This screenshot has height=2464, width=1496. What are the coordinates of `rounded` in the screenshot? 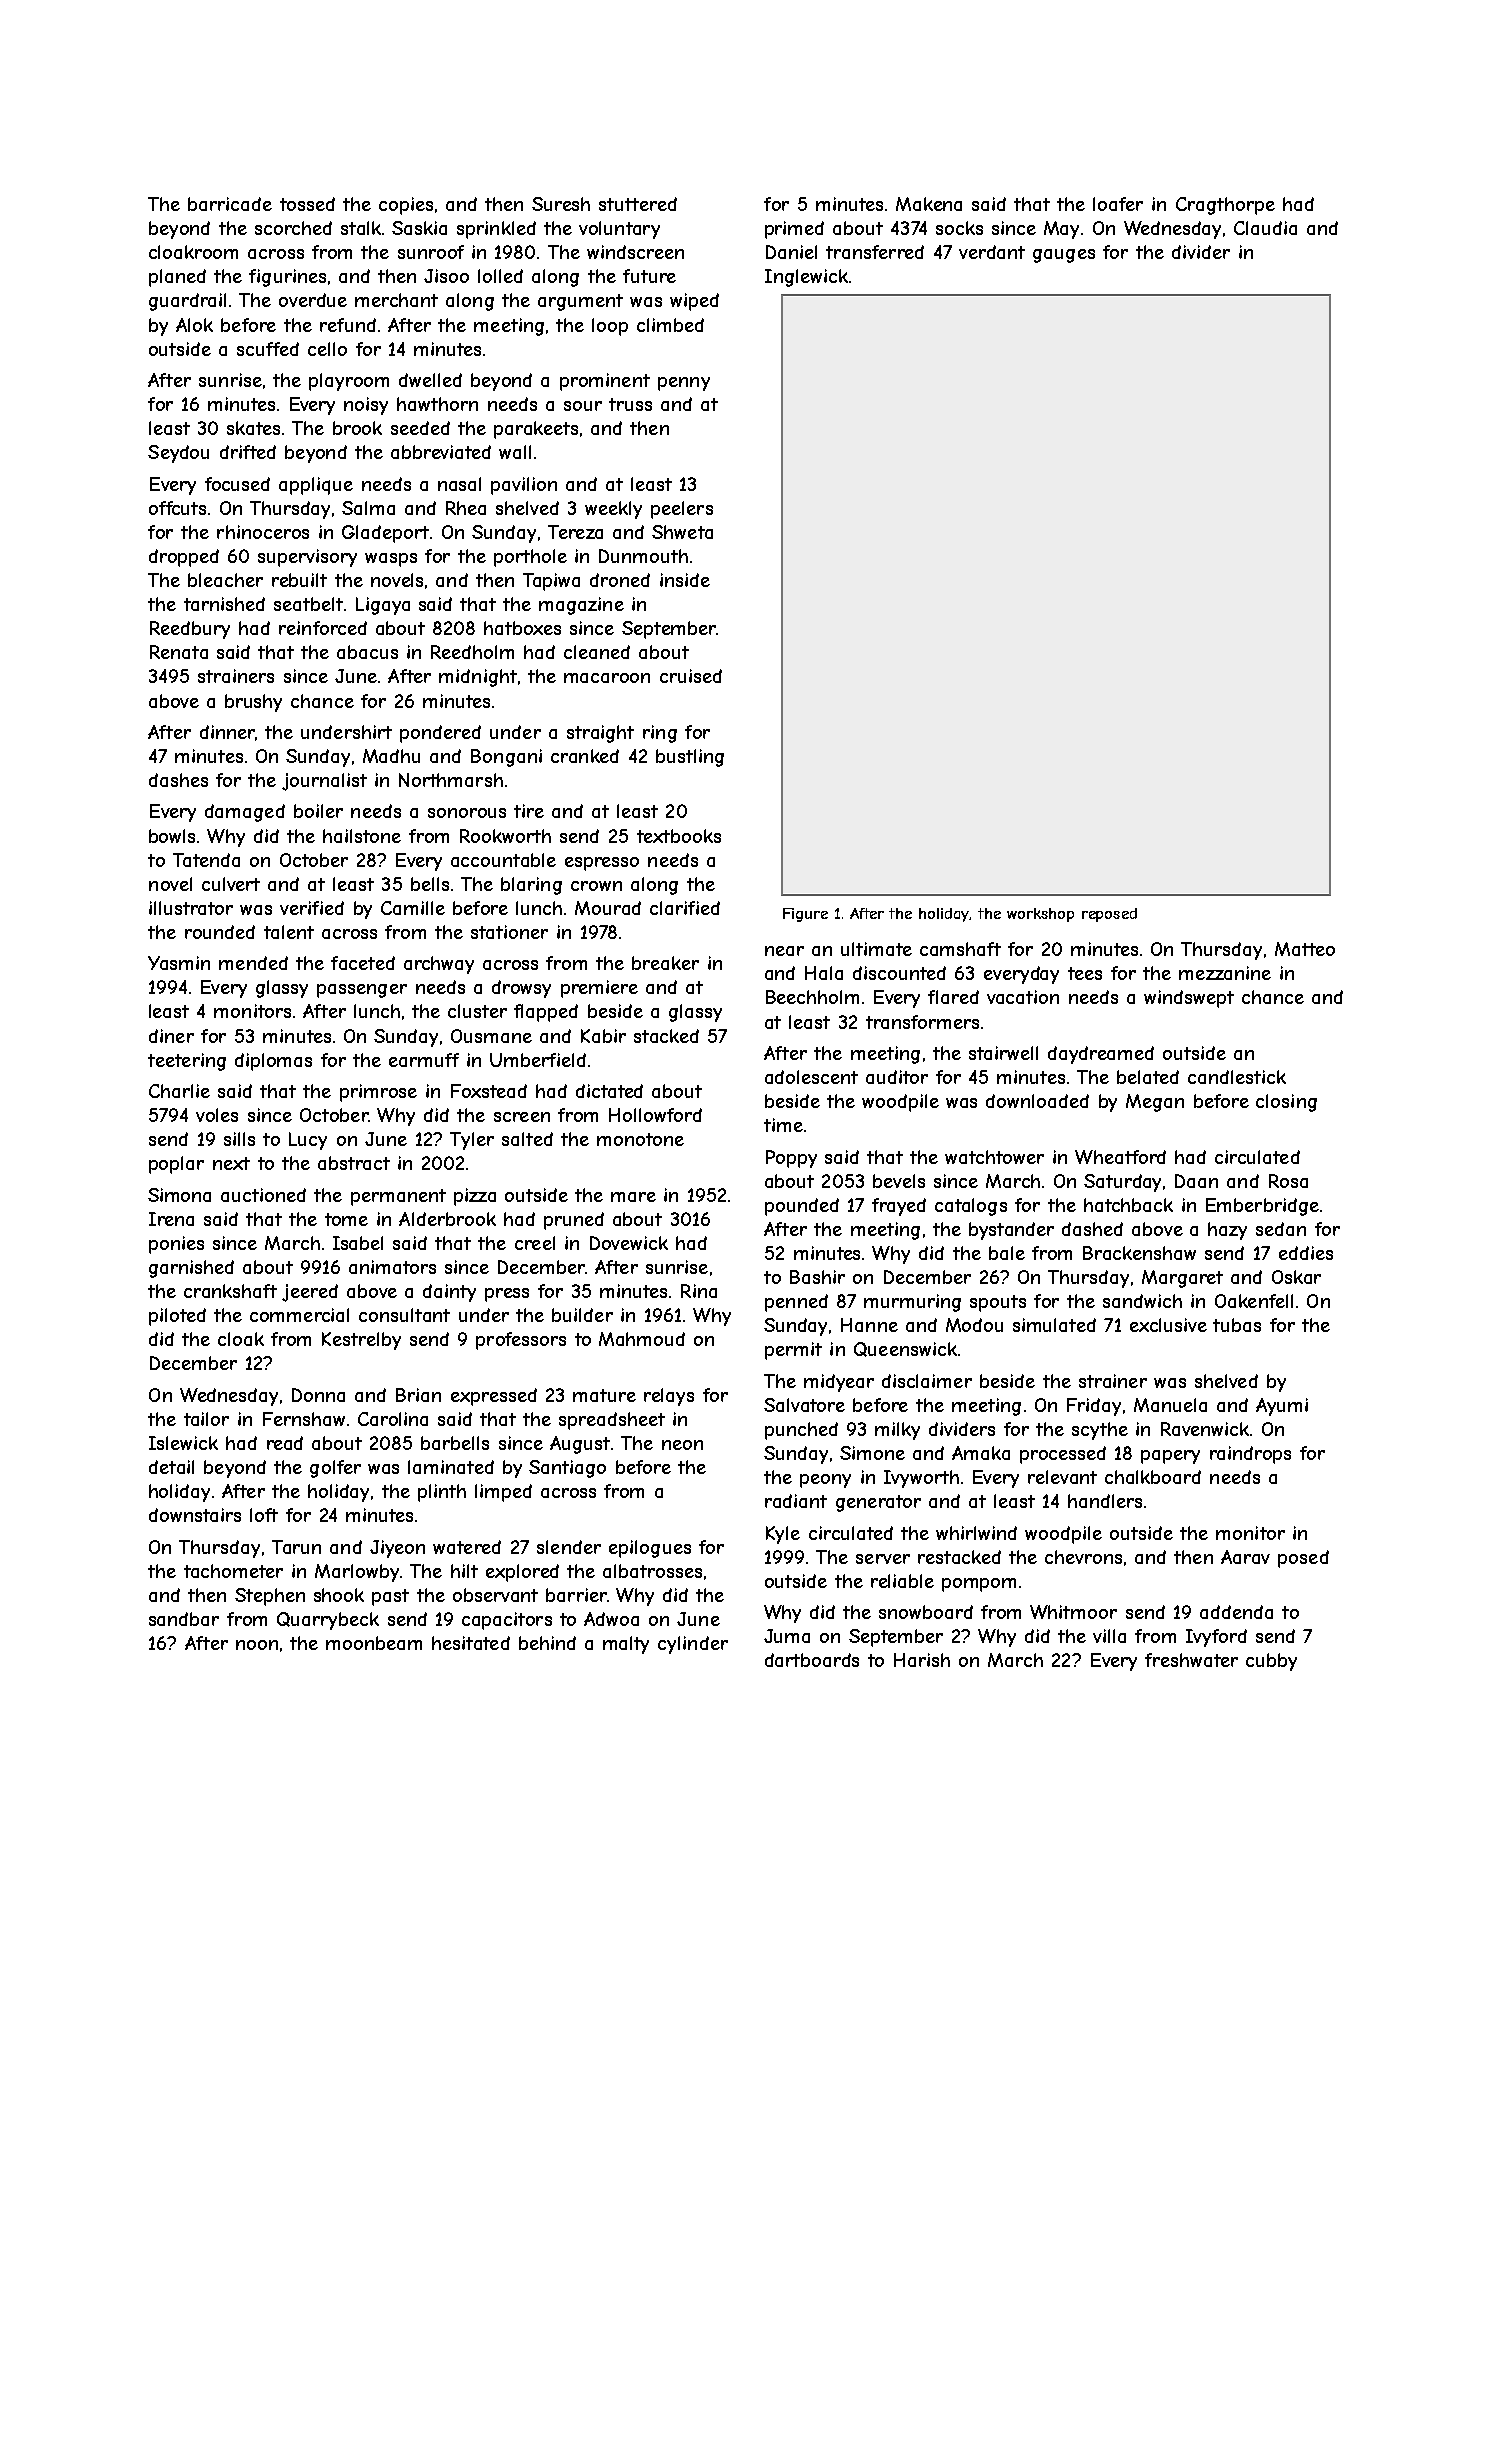 It's located at (220, 932).
